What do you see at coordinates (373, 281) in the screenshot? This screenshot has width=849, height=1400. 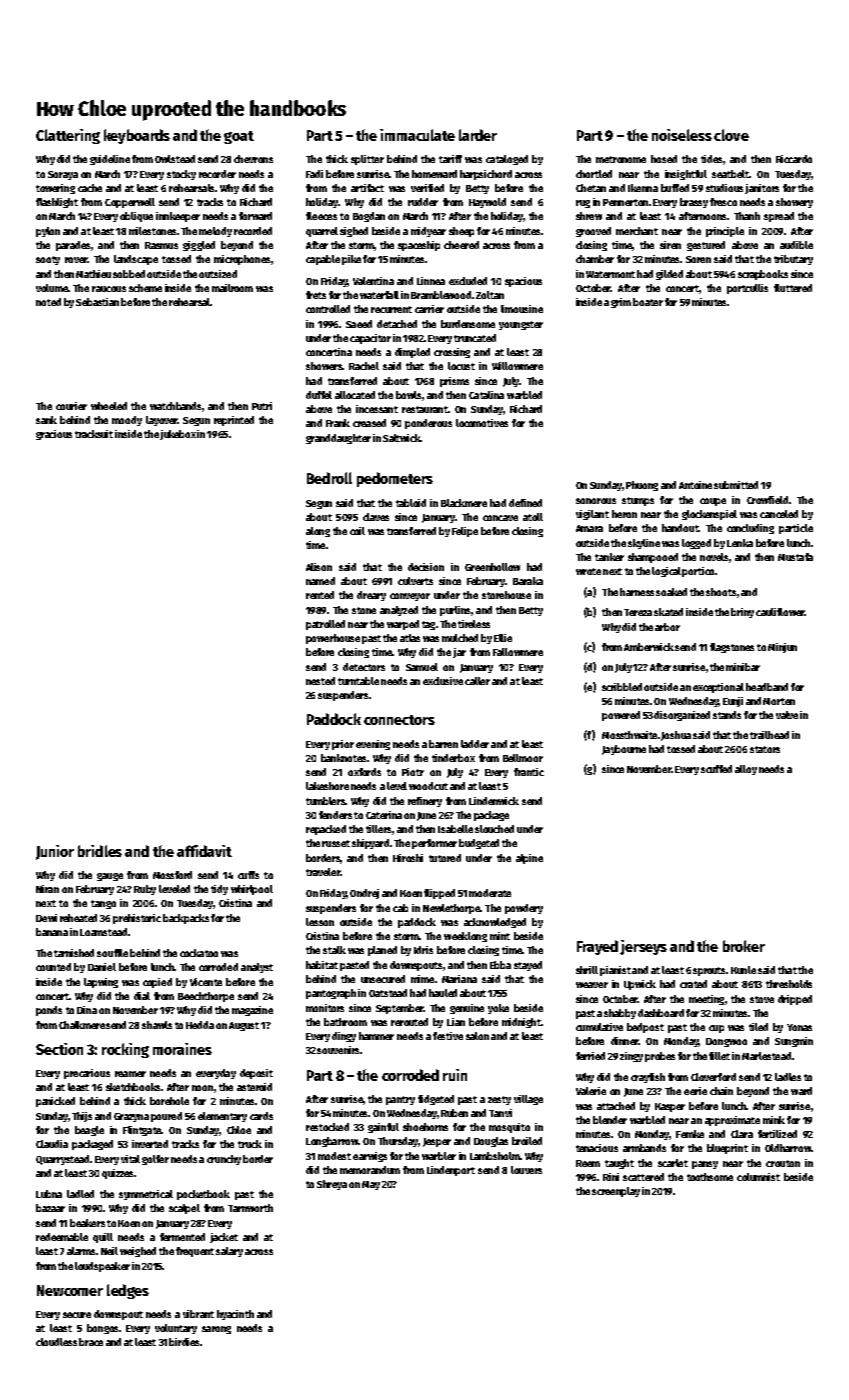 I see `Valentina` at bounding box center [373, 281].
